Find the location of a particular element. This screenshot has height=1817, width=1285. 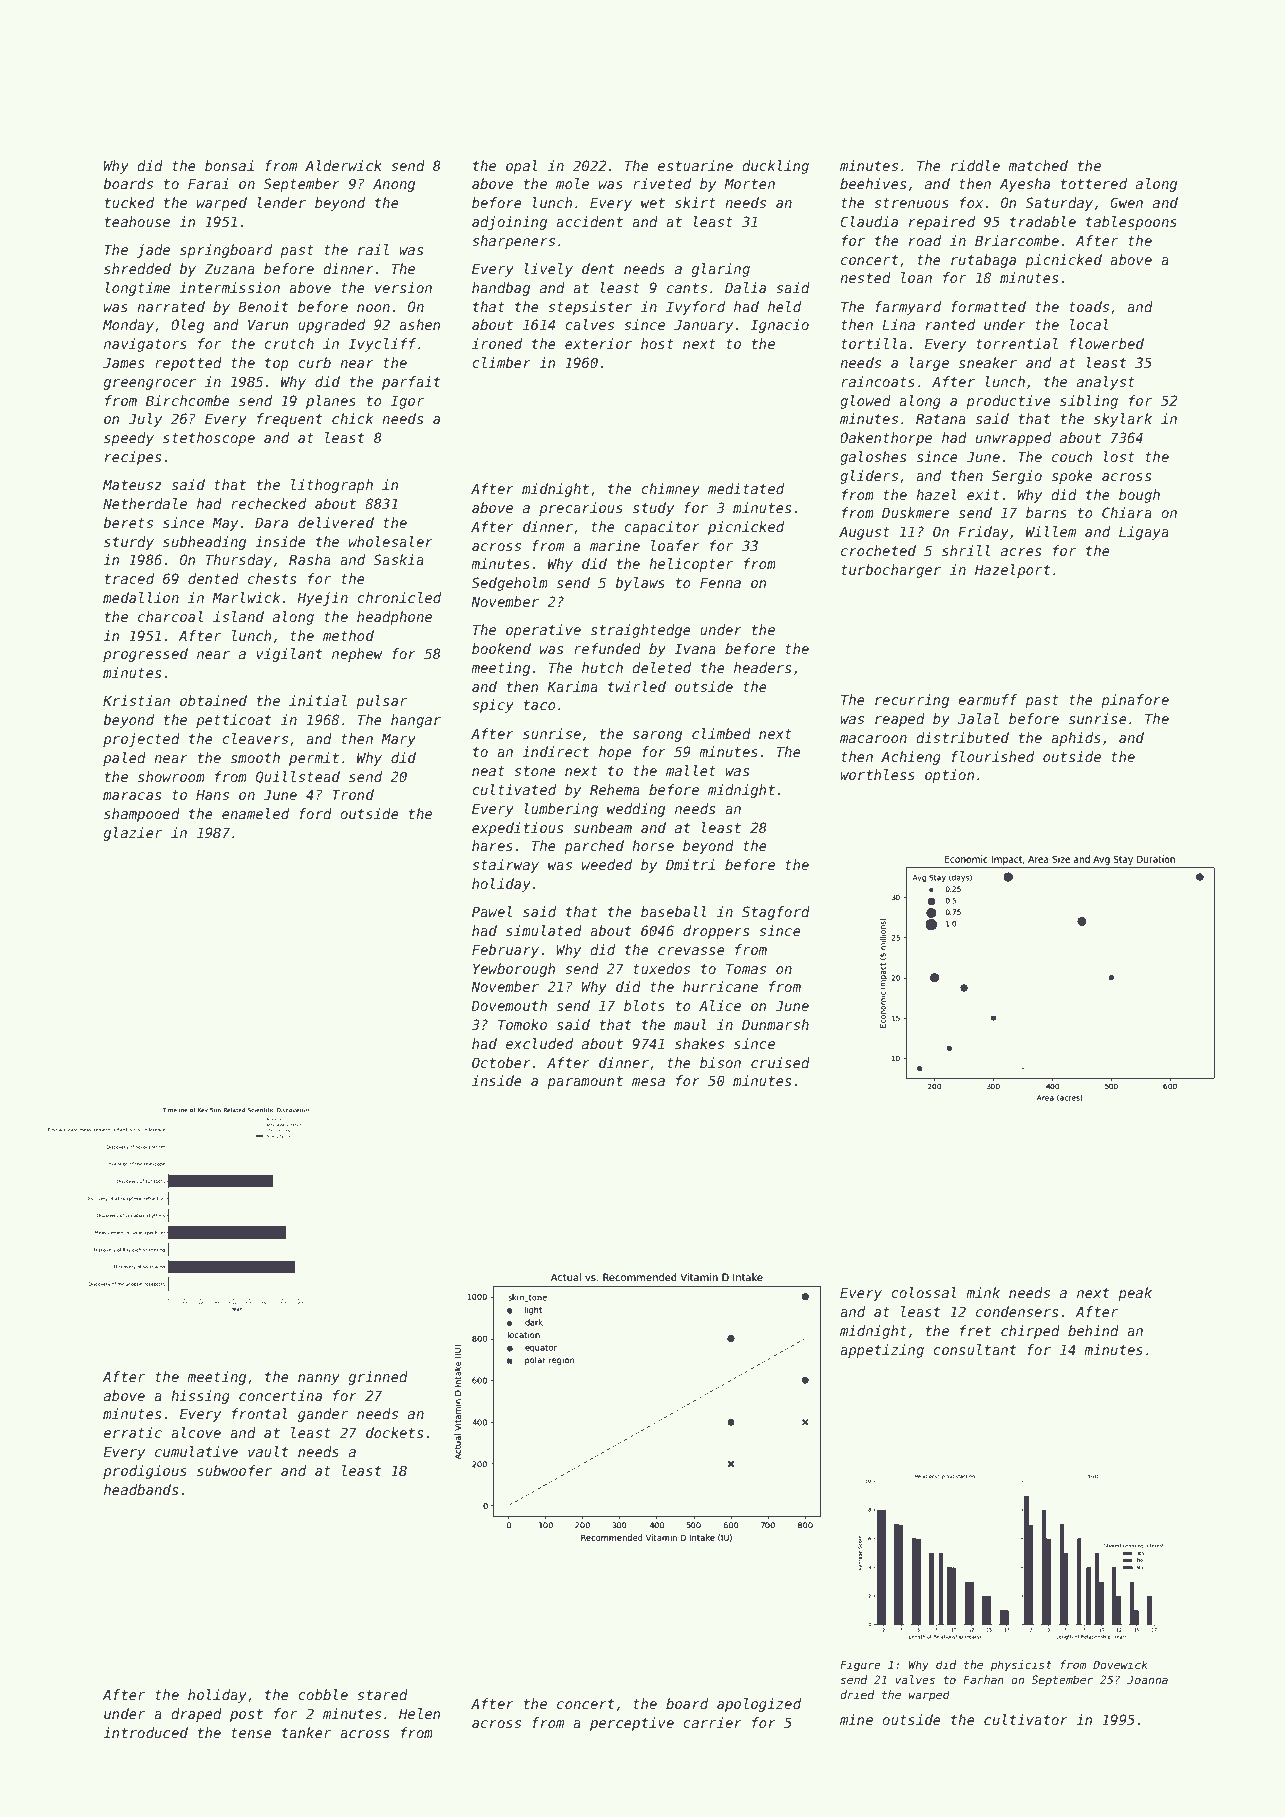

mink is located at coordinates (983, 1292).
